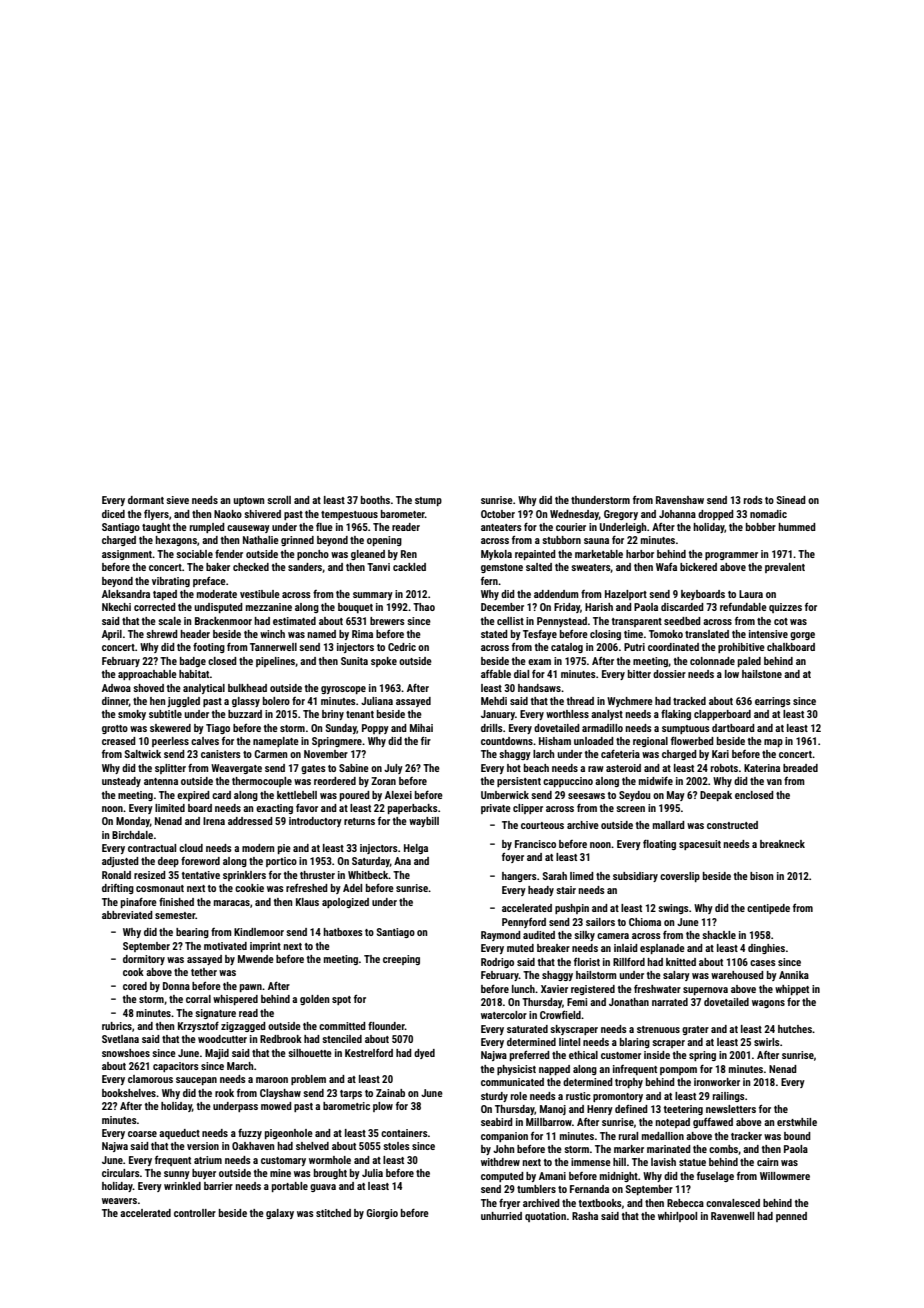 The height and width of the screenshot is (1308, 924). What do you see at coordinates (781, 621) in the screenshot?
I see `cot` at bounding box center [781, 621].
